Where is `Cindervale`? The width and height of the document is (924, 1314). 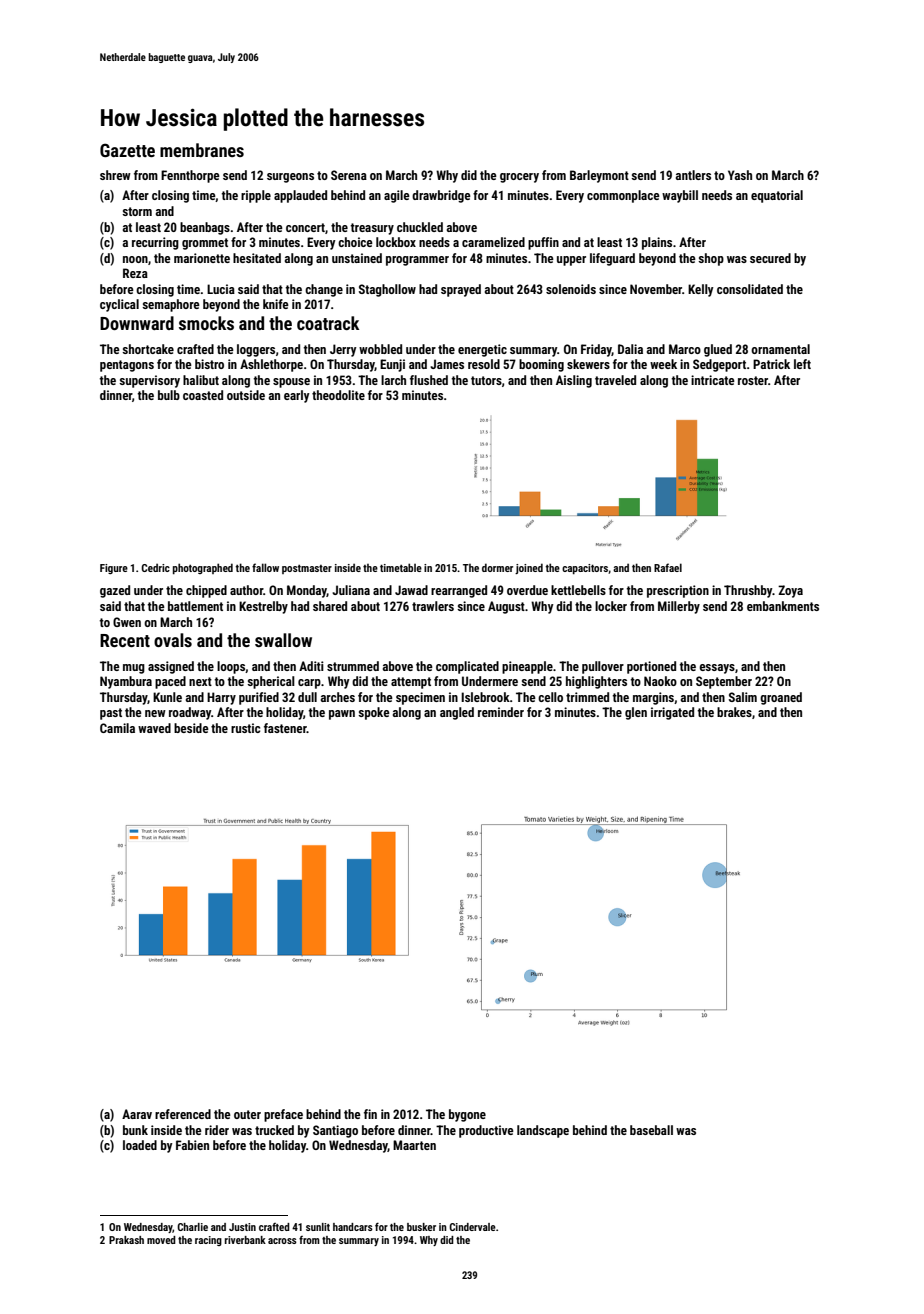
Cindervale is located at coordinates (472, 1227).
